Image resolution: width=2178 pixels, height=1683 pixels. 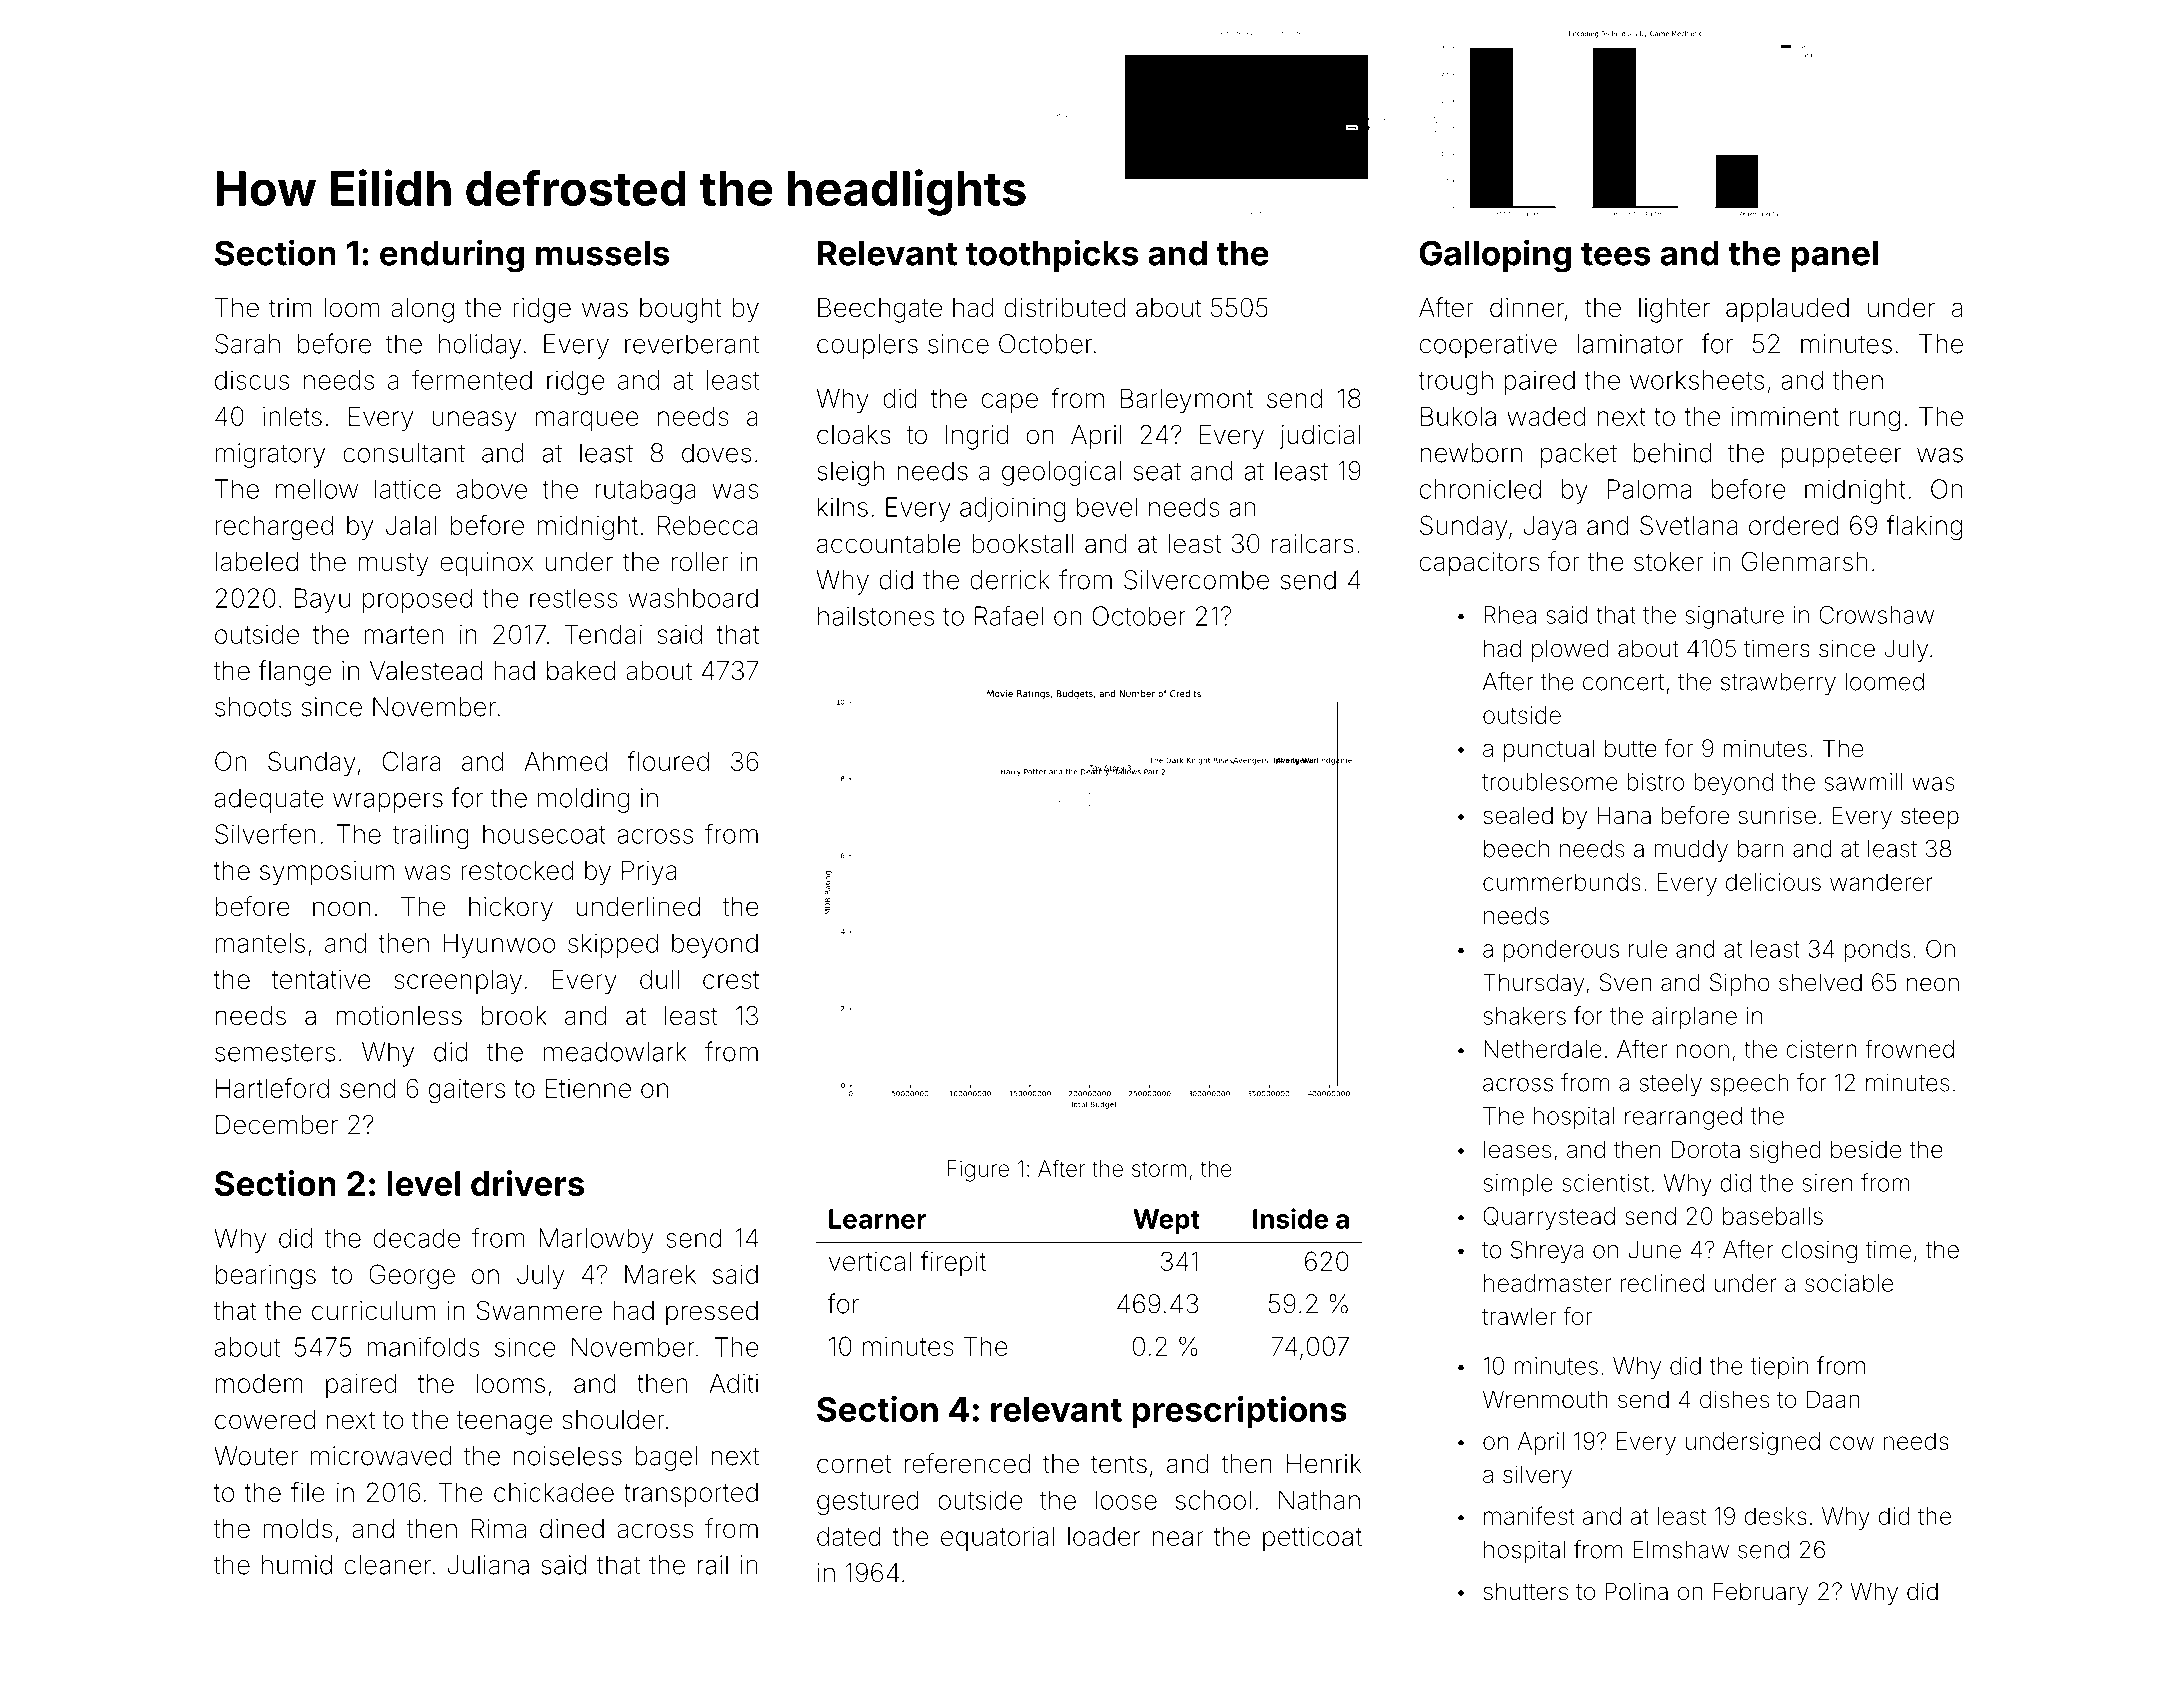 What do you see at coordinates (581, 671) in the page?
I see `baked` at bounding box center [581, 671].
